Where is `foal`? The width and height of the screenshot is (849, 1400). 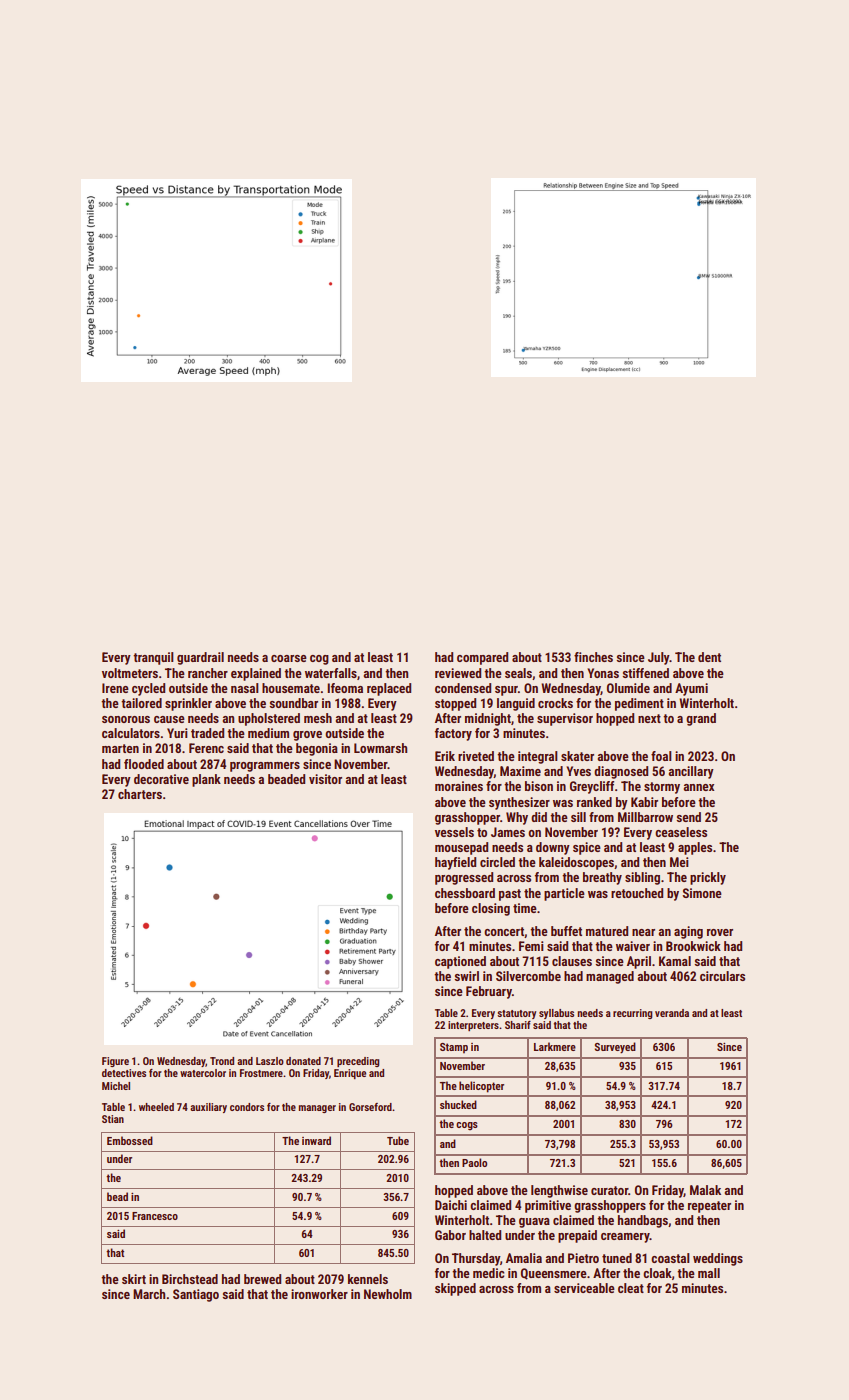 foal is located at coordinates (661, 756).
